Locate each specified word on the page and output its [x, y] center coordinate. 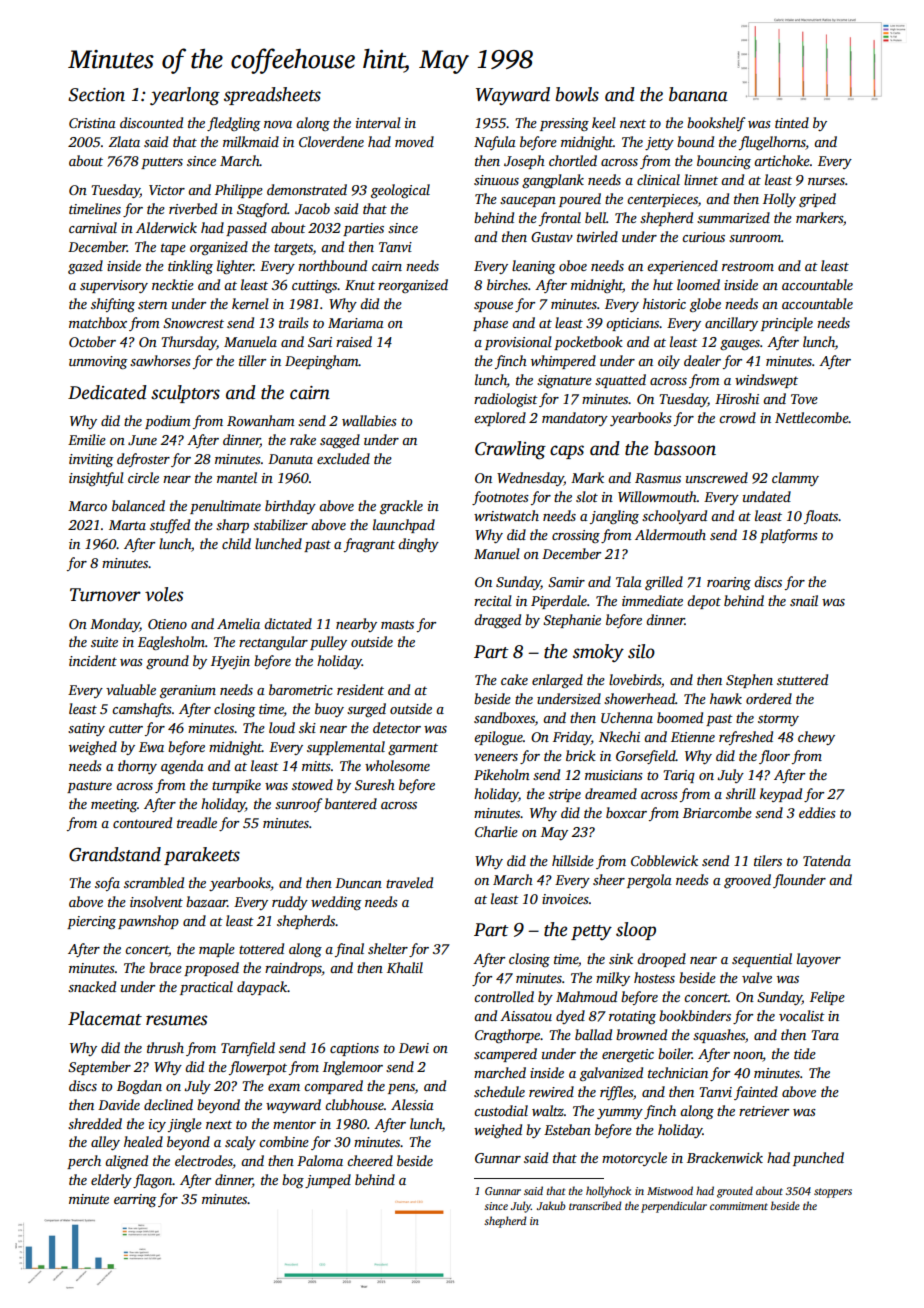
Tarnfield [248, 1049]
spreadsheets [272, 96]
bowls [577, 94]
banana [698, 94]
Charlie [496, 831]
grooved [747, 881]
